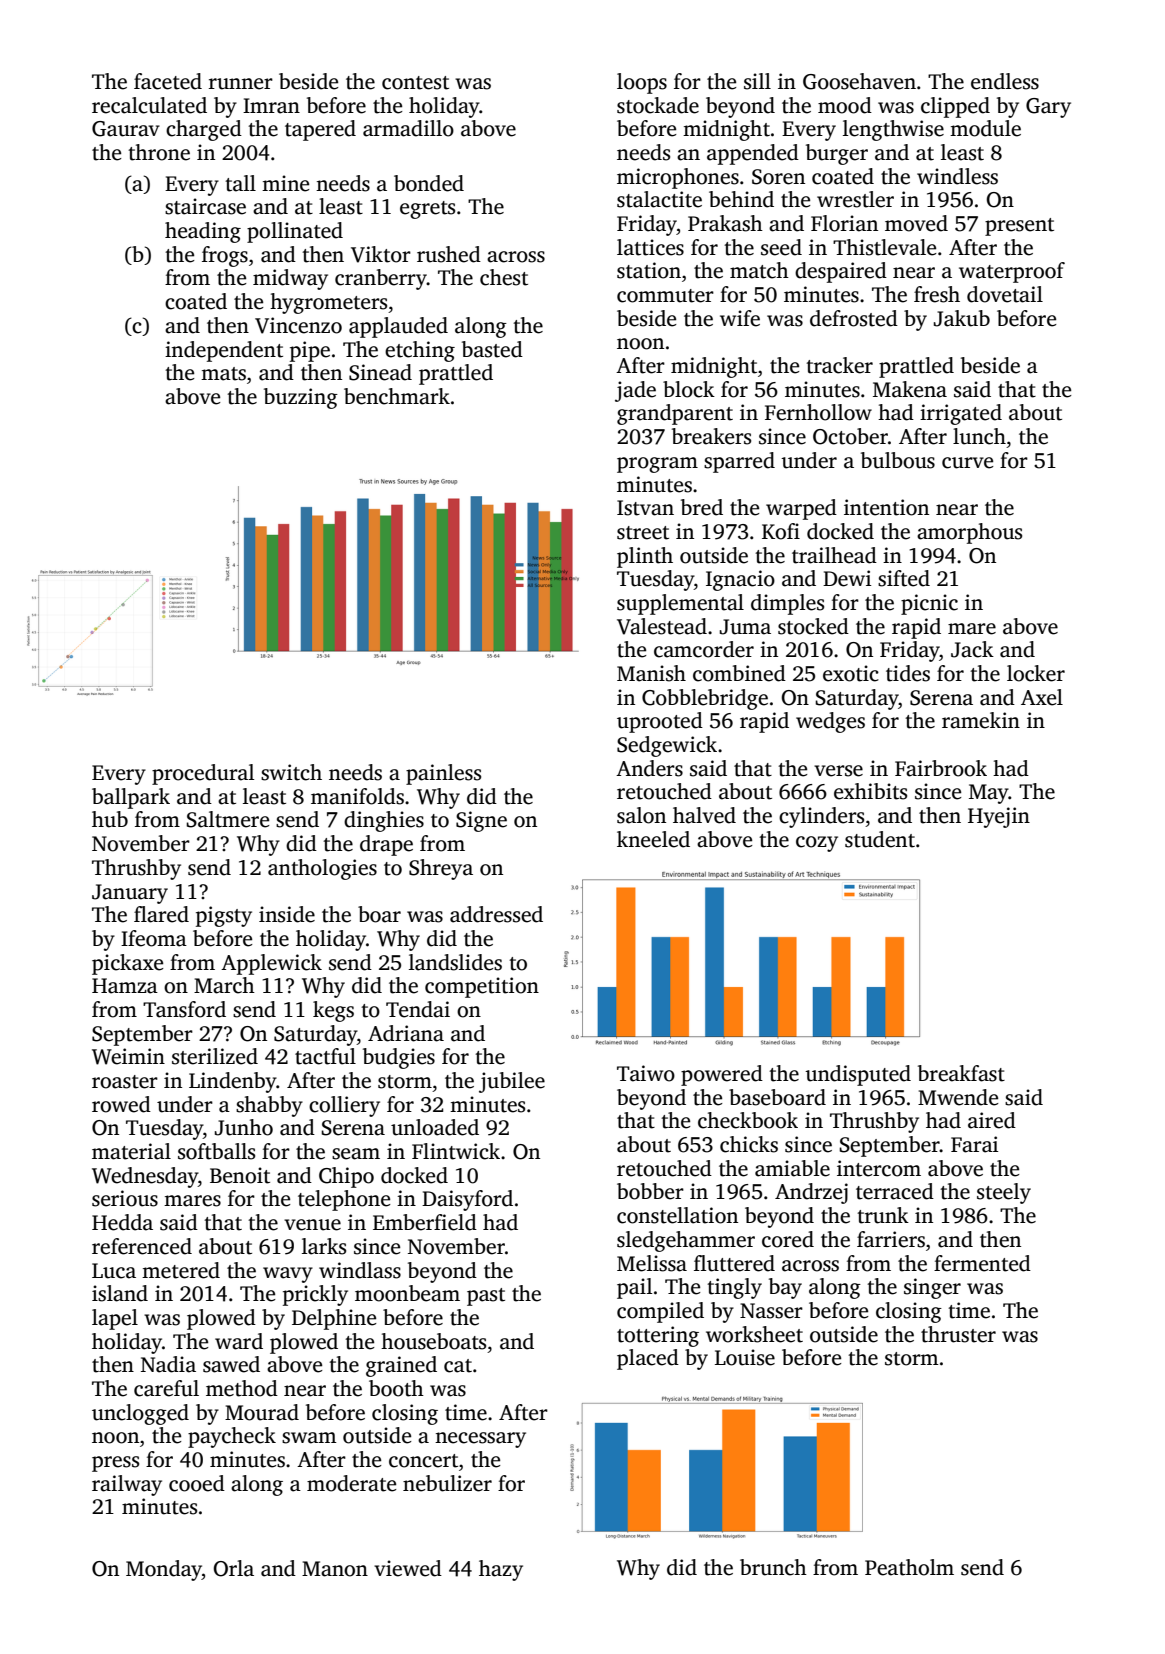 This screenshot has width=1165, height=1654. What do you see at coordinates (641, 815) in the screenshot?
I see `salon` at bounding box center [641, 815].
